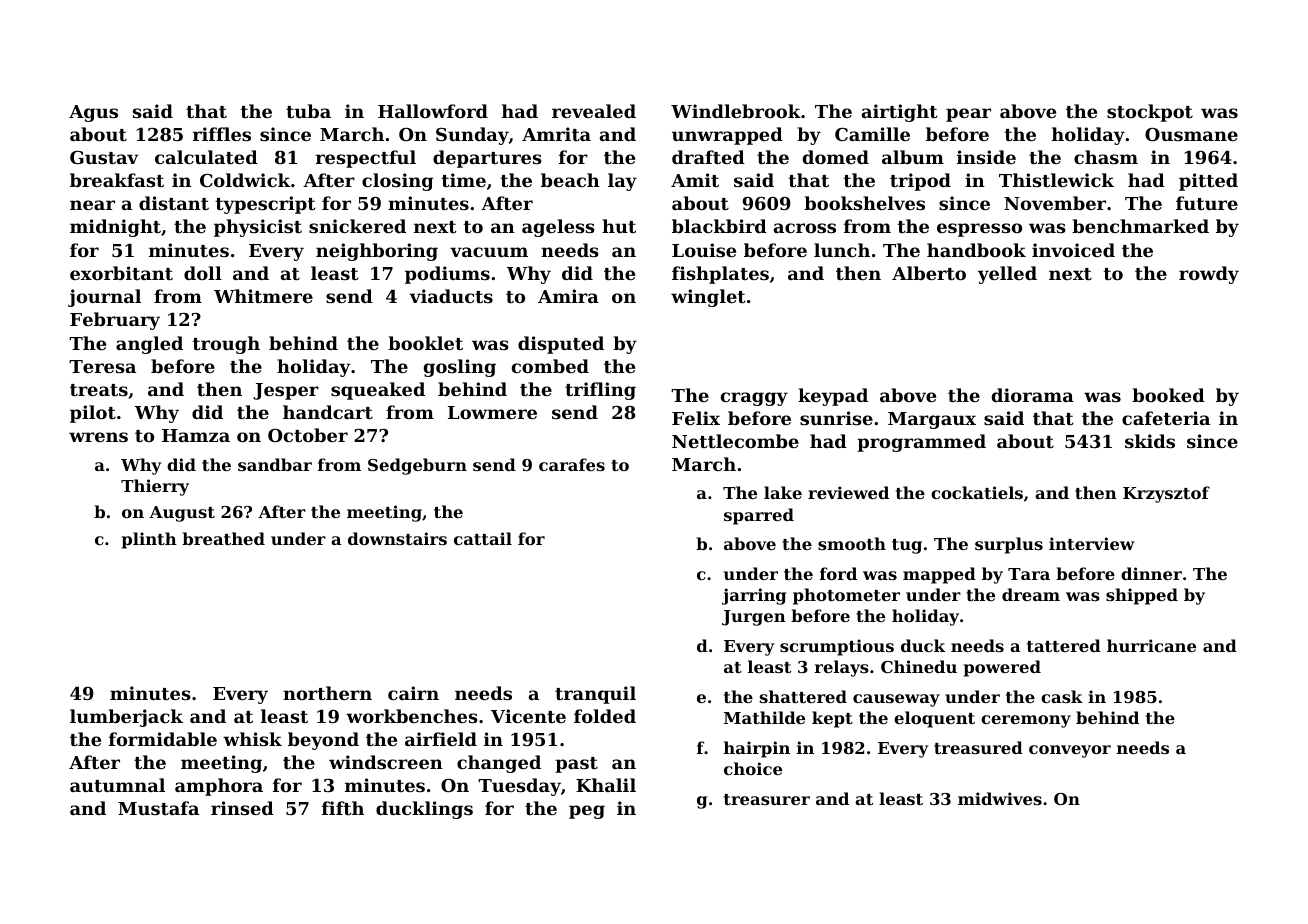 The height and width of the document is (924, 1308). I want to click on Sedgeburn, so click(417, 466).
